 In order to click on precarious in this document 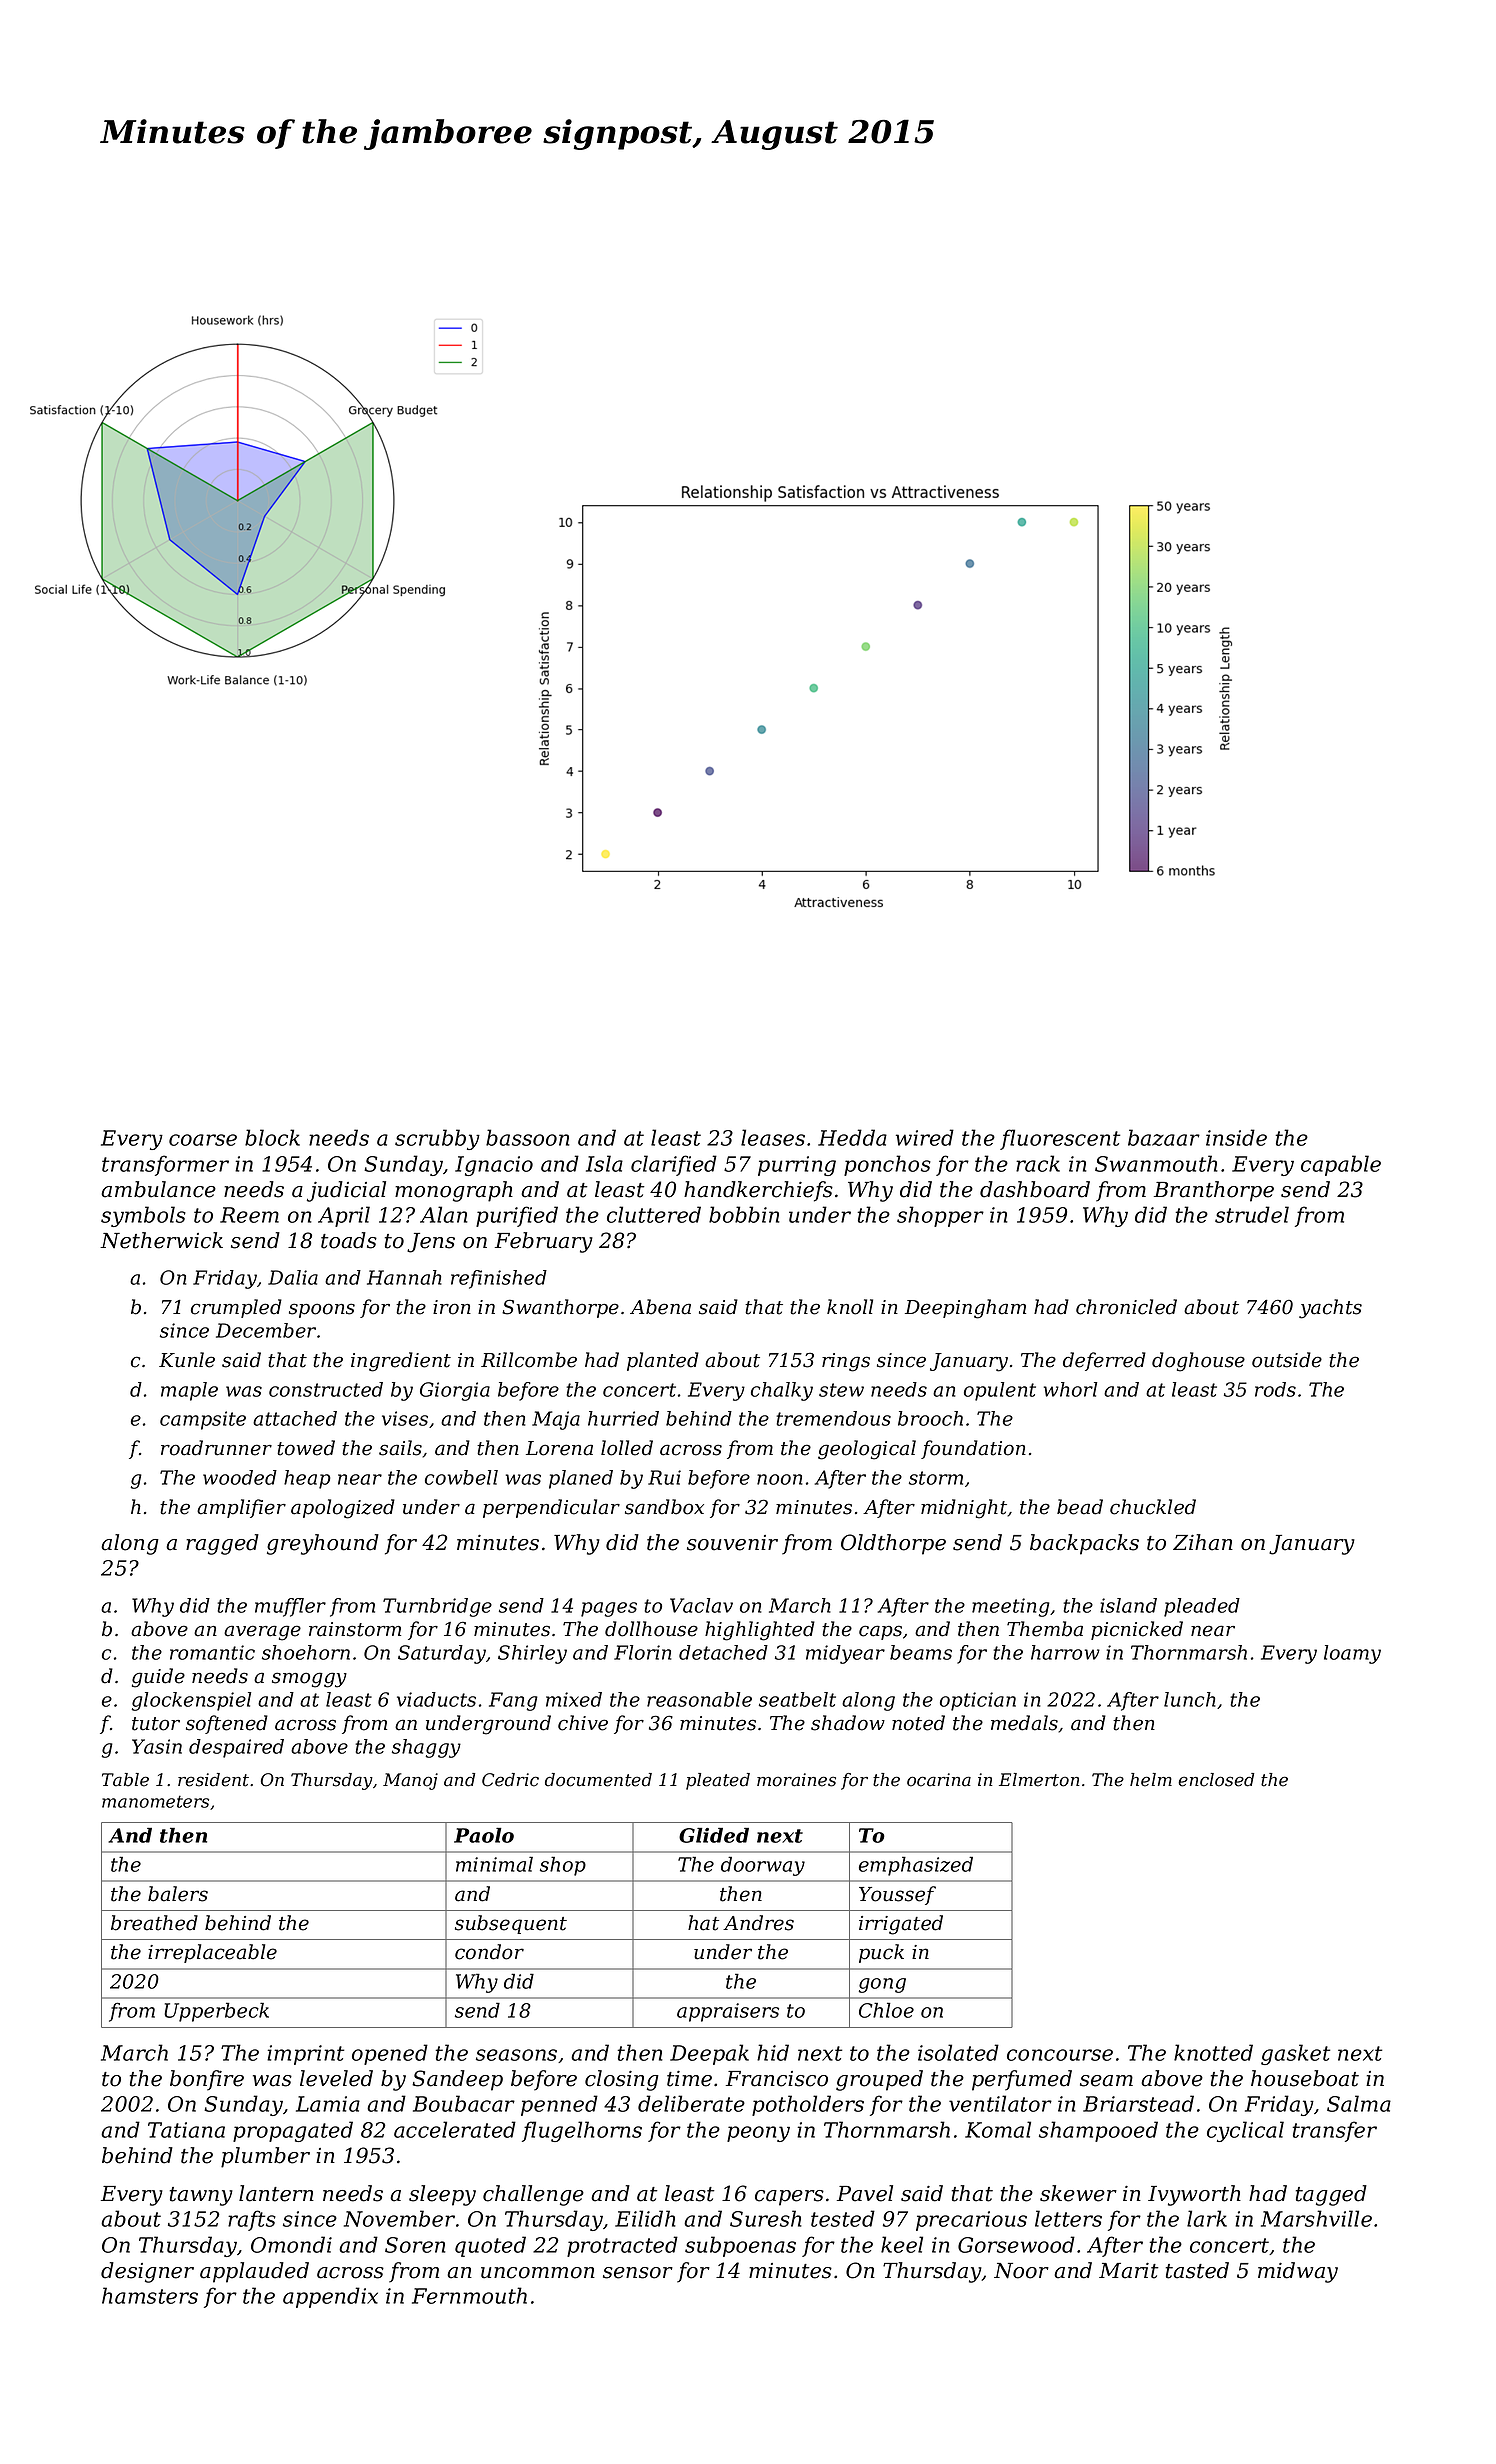, I will do `click(971, 2221)`.
